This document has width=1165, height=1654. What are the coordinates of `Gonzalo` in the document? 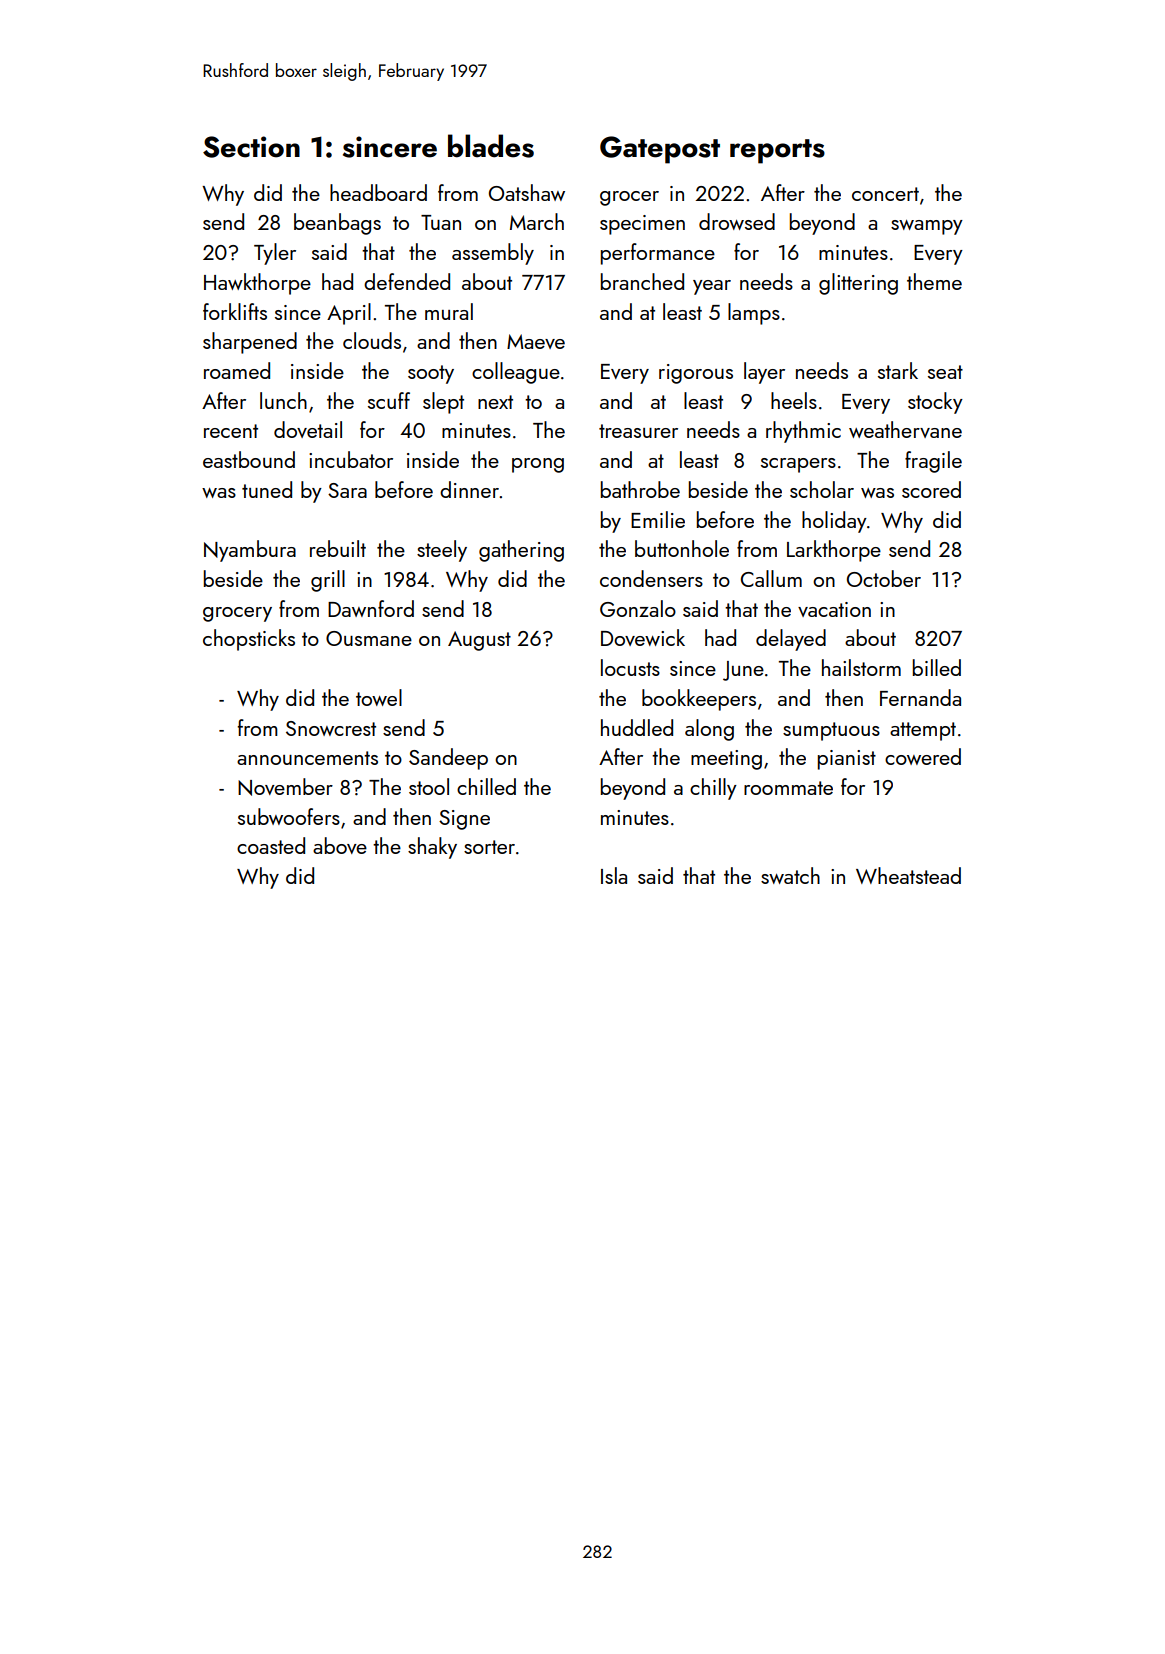 It's located at (638, 608).
